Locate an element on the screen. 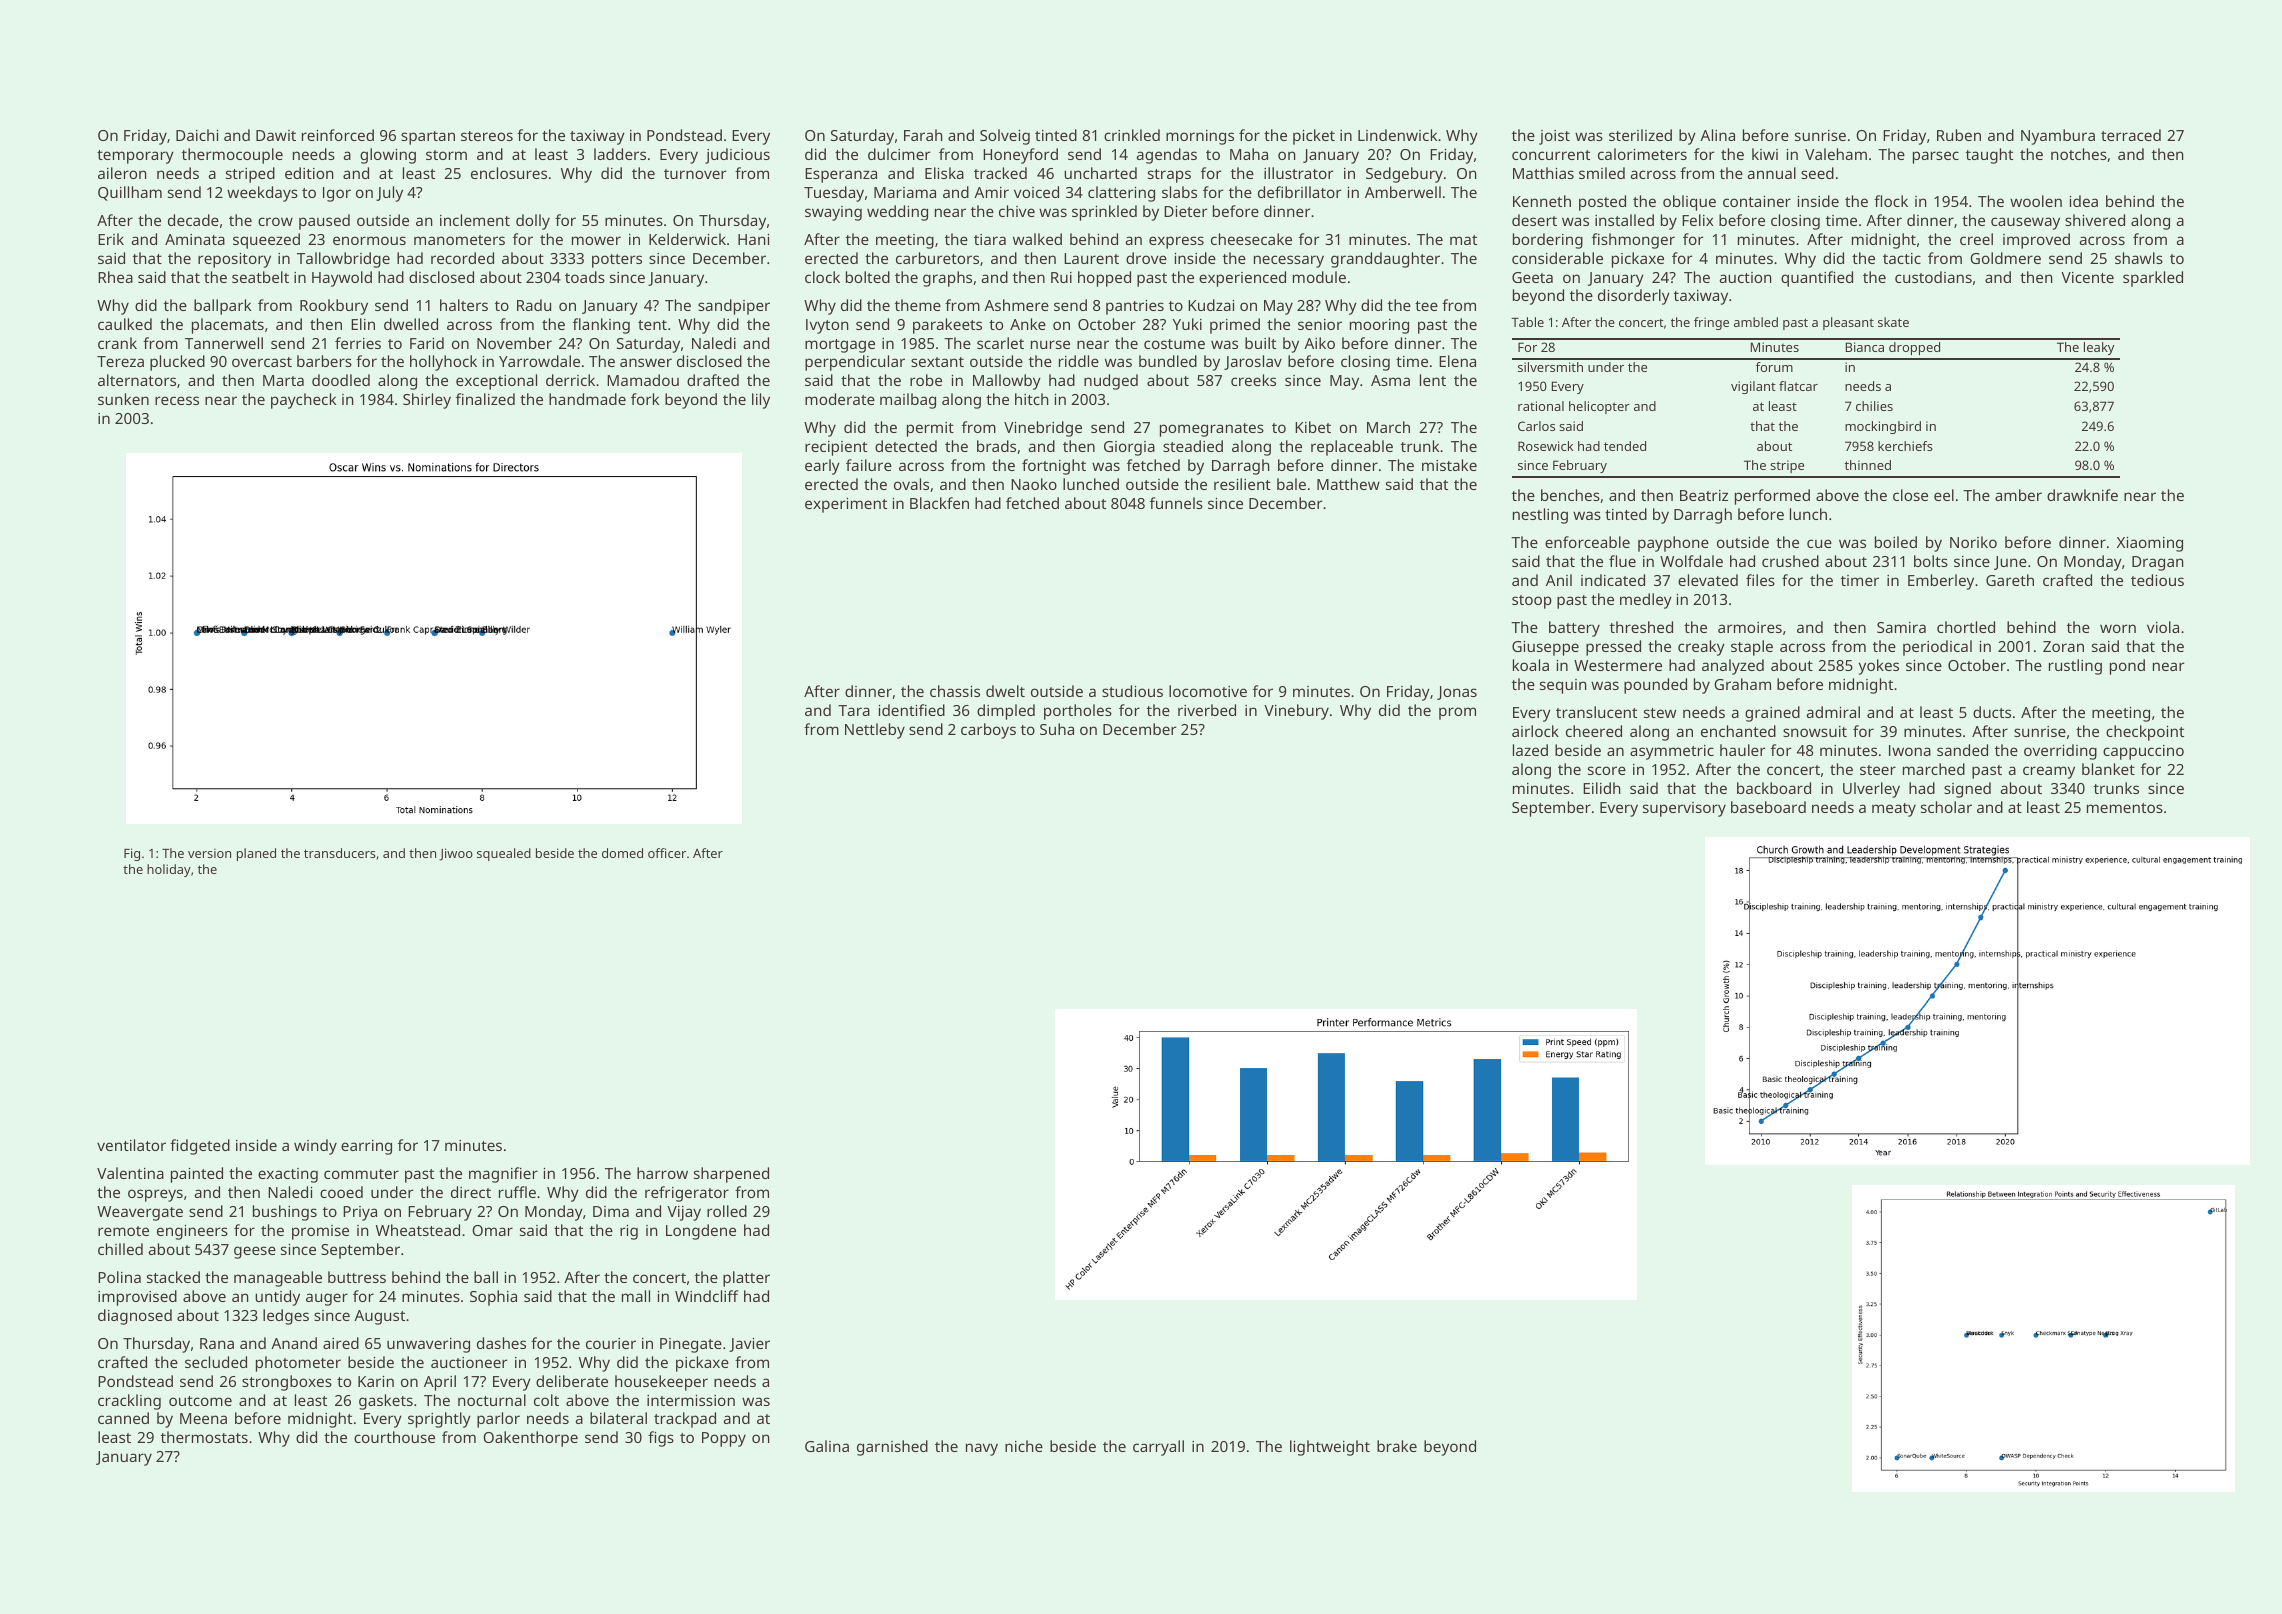 This screenshot has height=1614, width=2282. rolled is located at coordinates (727, 1211).
